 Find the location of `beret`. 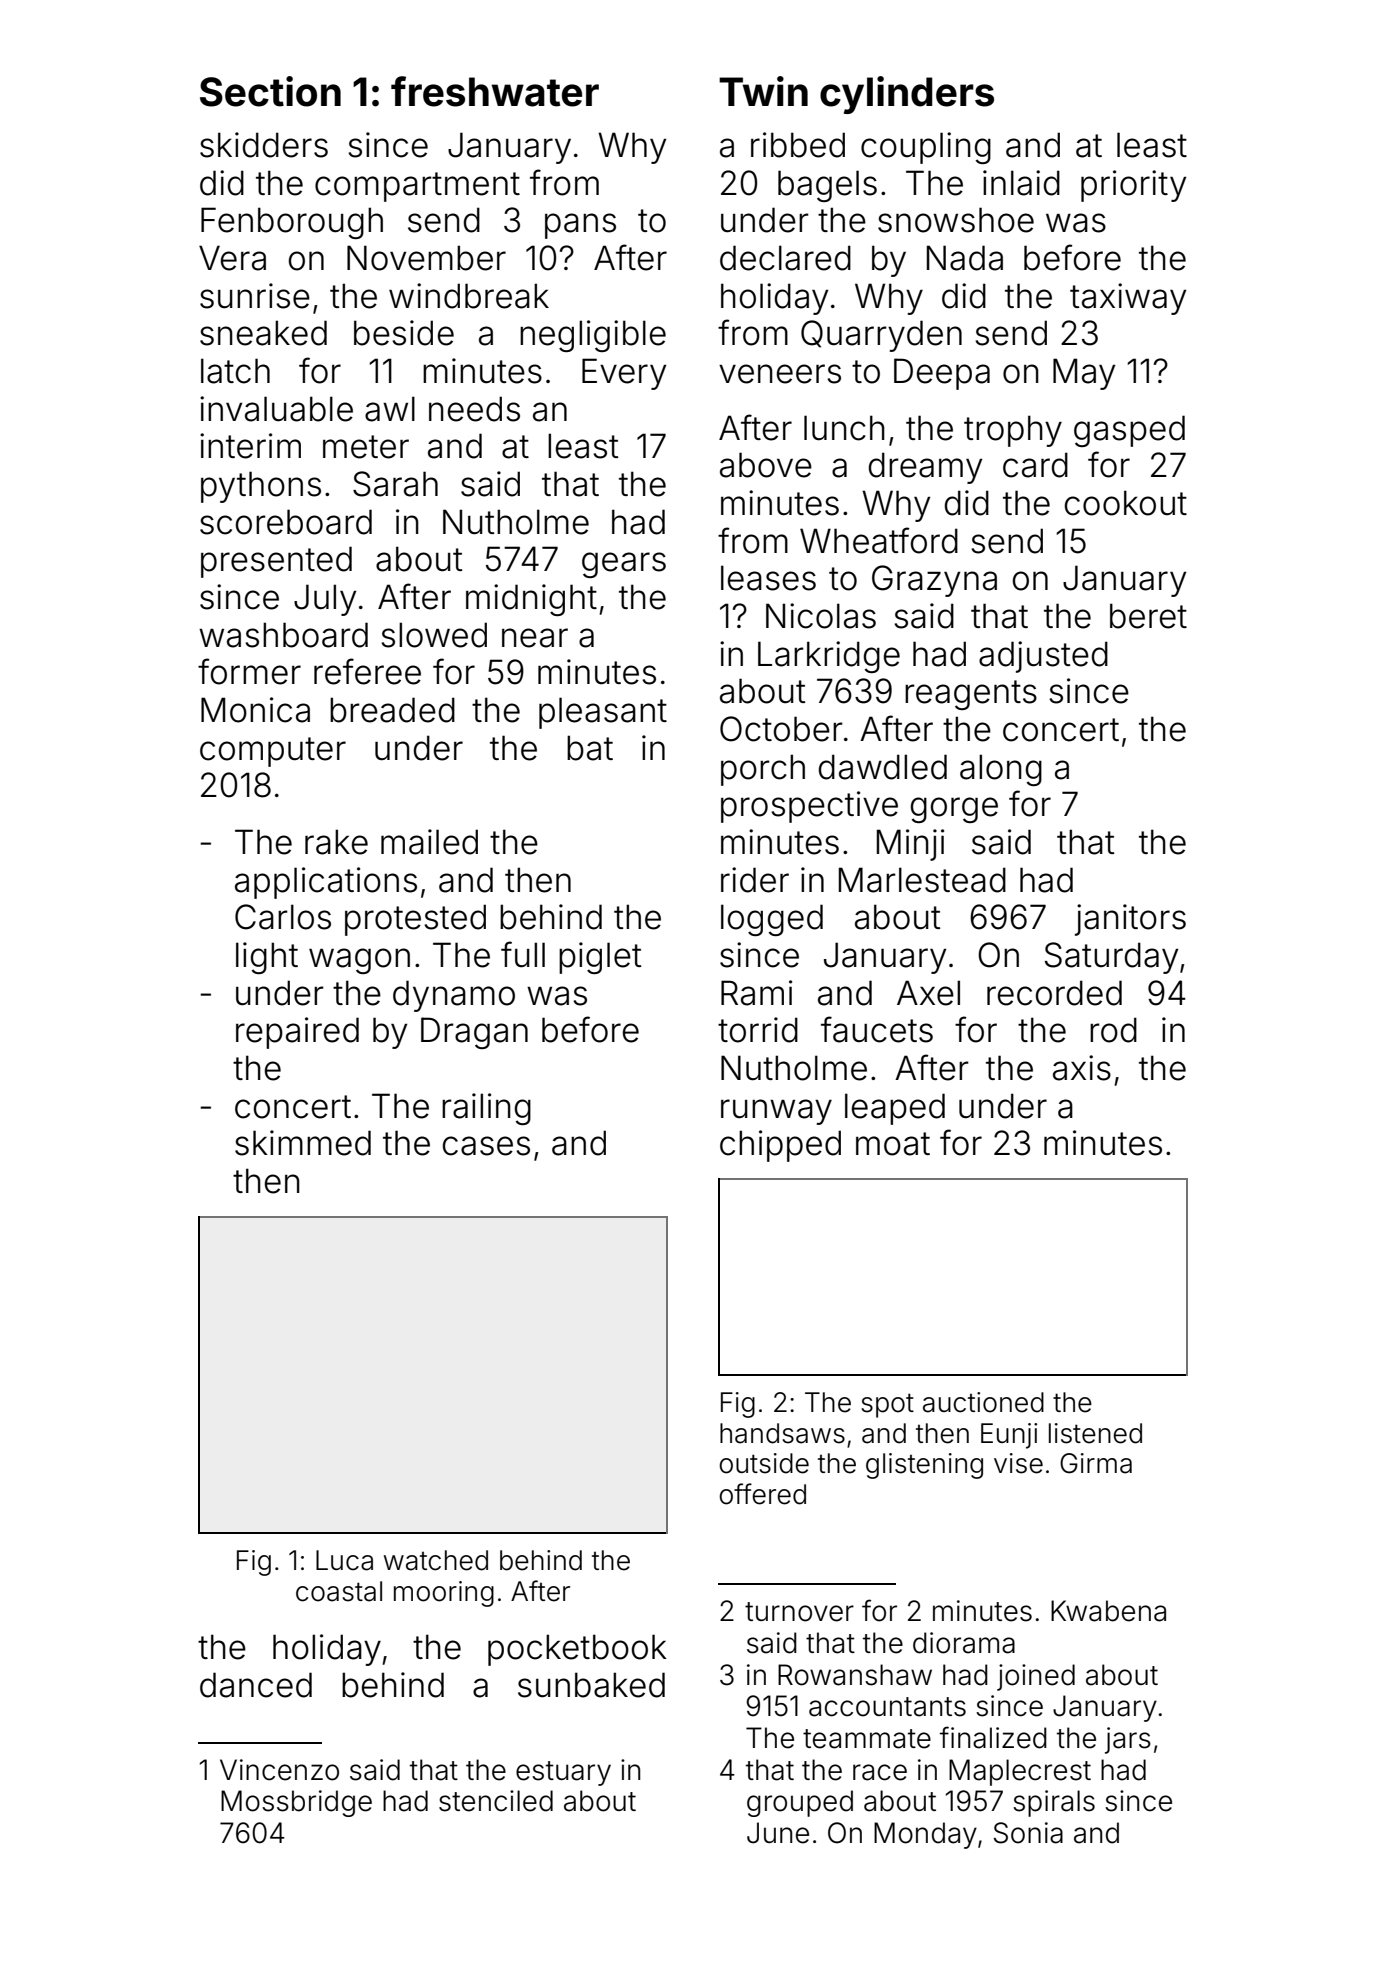

beret is located at coordinates (1148, 616).
